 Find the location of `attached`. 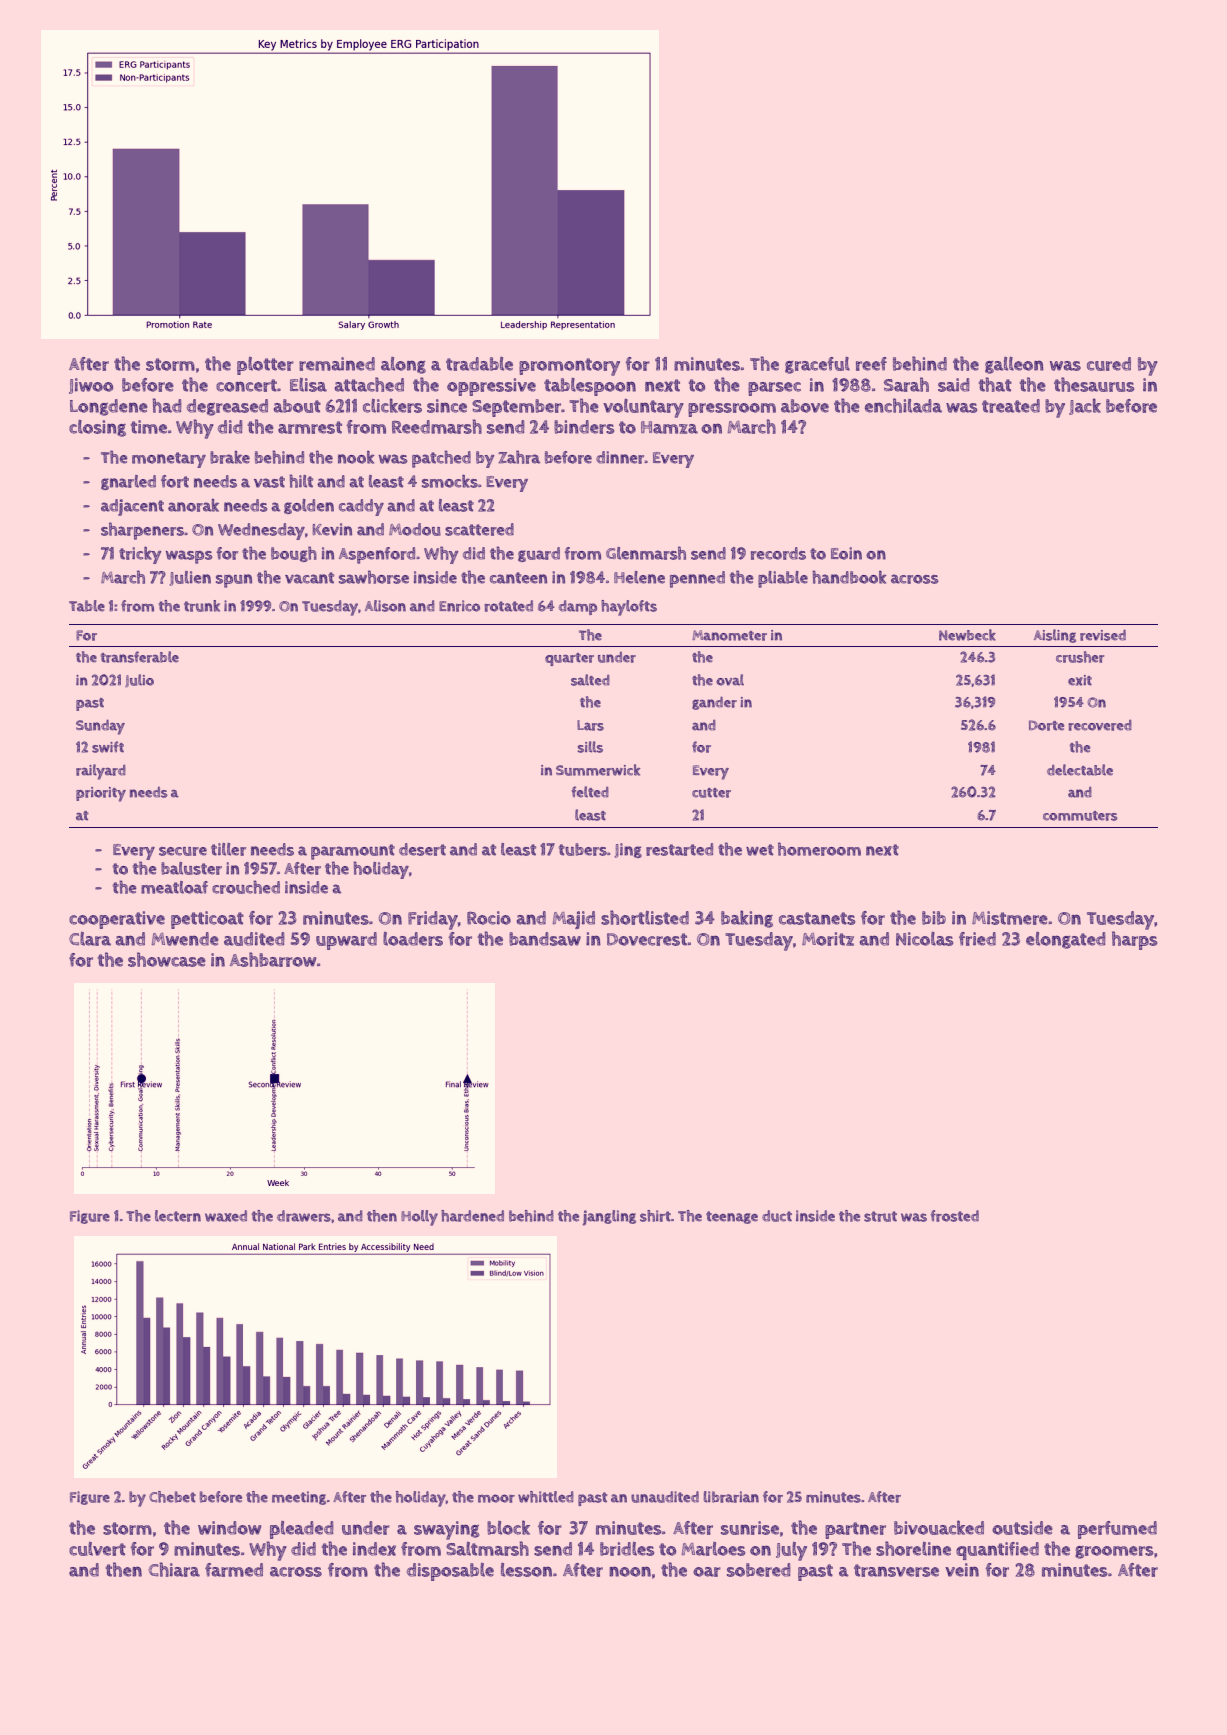

attached is located at coordinates (369, 384).
